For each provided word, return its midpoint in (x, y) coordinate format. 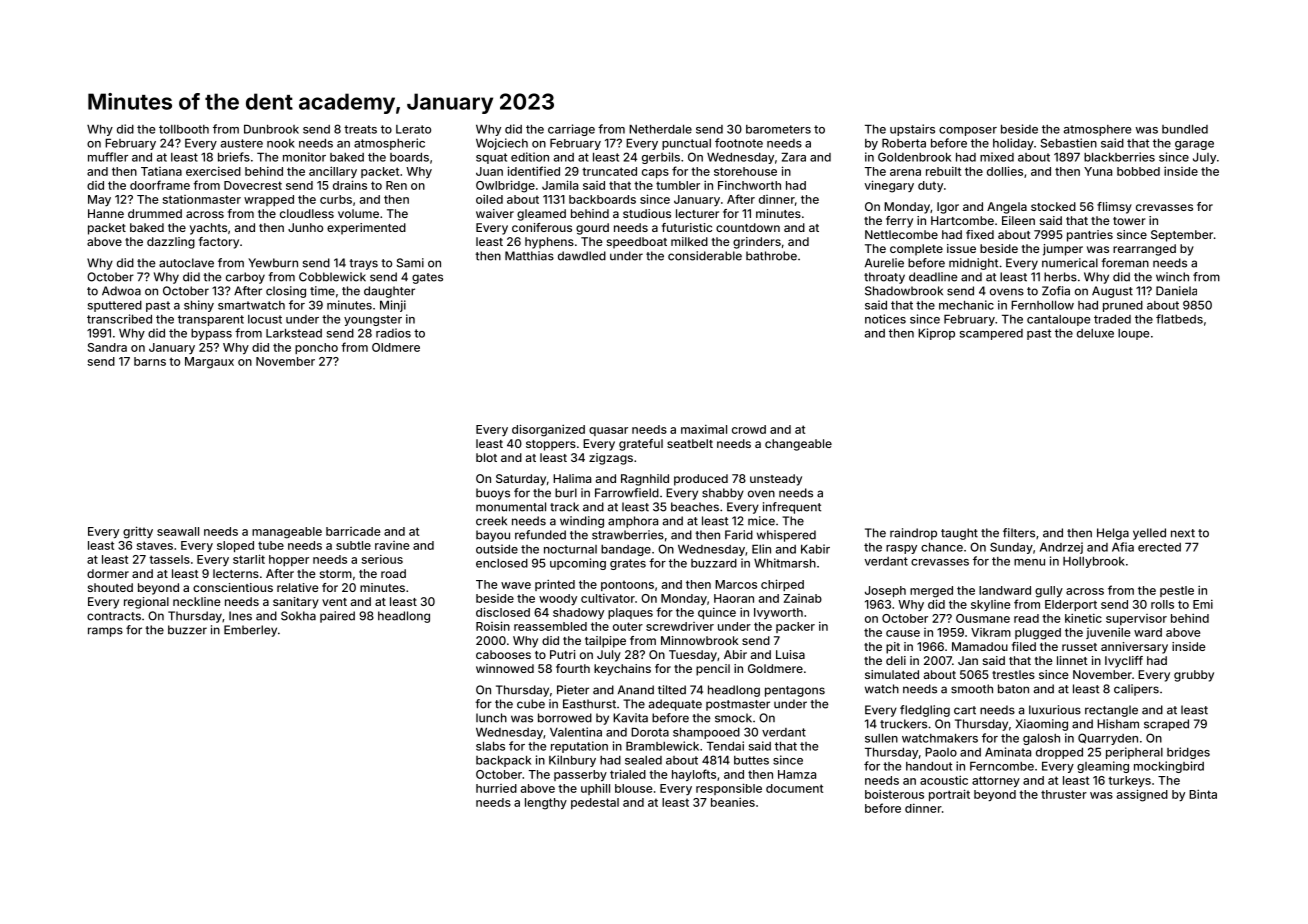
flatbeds (1179, 319)
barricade (353, 531)
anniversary (1134, 648)
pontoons (627, 585)
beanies (733, 802)
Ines (240, 616)
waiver (495, 213)
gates (427, 278)
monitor (304, 157)
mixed (997, 157)
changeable (798, 445)
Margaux (209, 363)
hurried (496, 788)
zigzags (611, 459)
